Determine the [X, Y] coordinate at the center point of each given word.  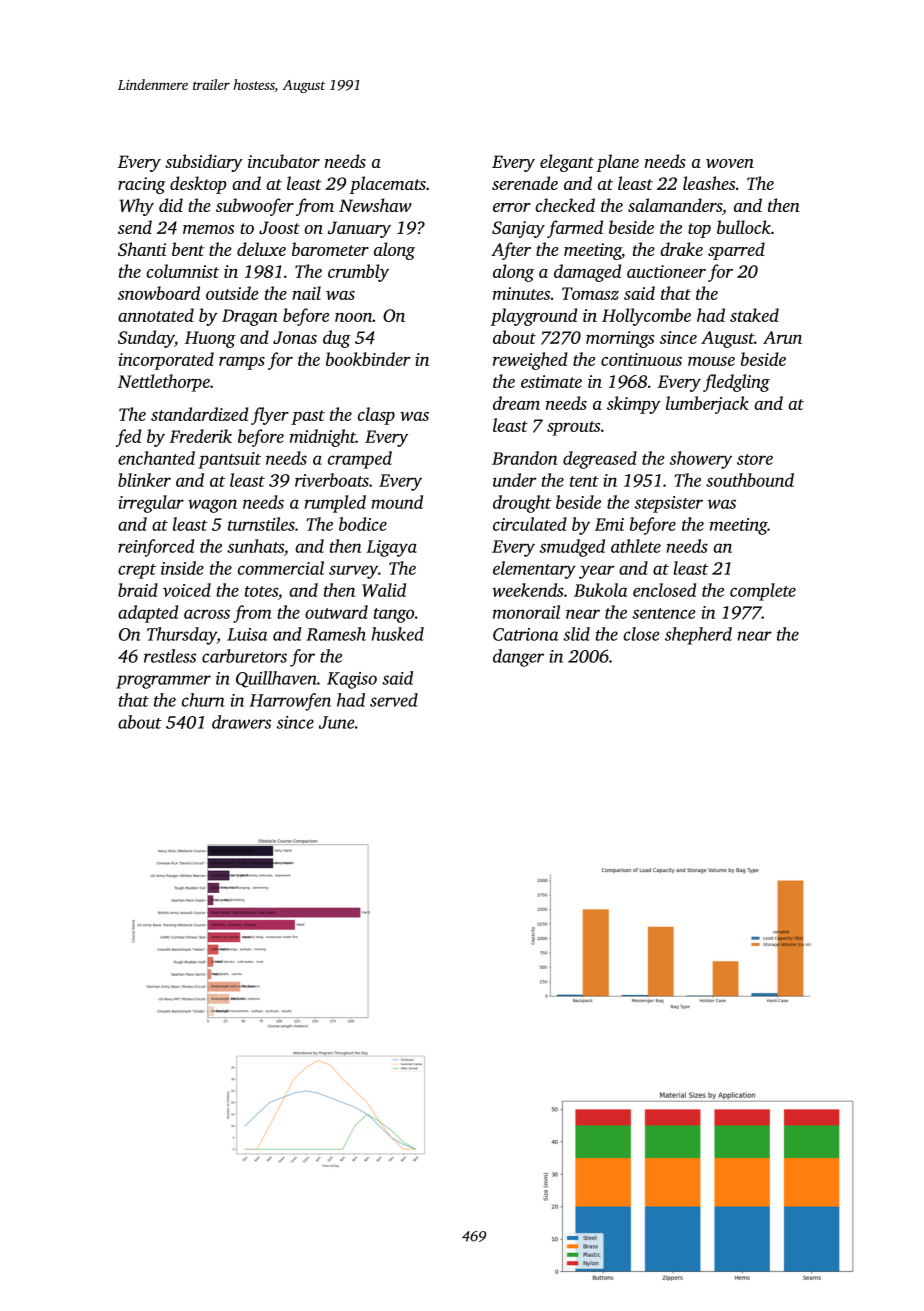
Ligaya [391, 548]
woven [730, 163]
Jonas [295, 337]
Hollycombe [646, 317]
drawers [241, 722]
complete [763, 592]
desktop [198, 185]
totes [261, 591]
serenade [525, 183]
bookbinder [368, 359]
